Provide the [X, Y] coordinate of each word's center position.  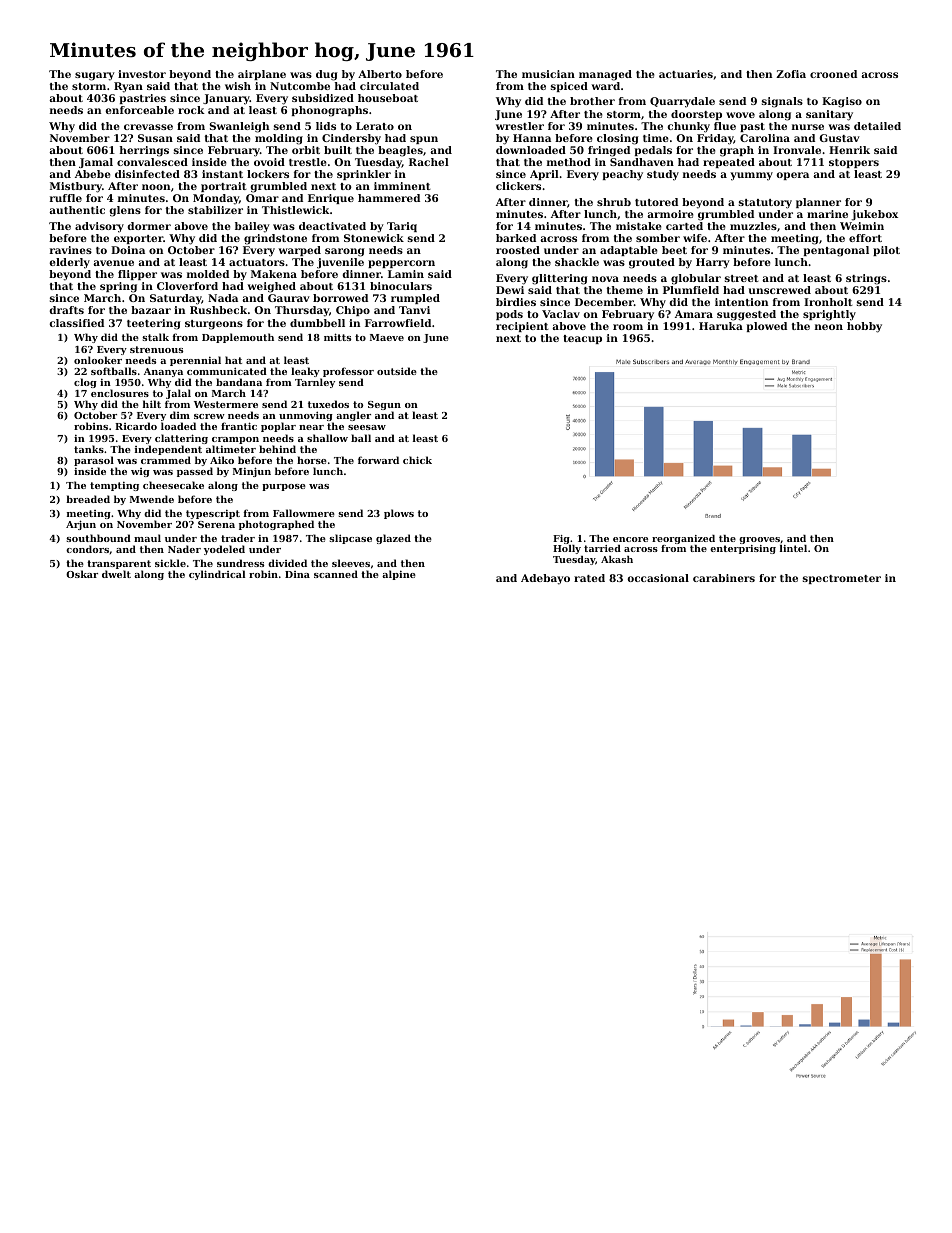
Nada [223, 298]
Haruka [721, 326]
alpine [399, 575]
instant [222, 174]
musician [548, 74]
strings [866, 279]
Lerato [375, 126]
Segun [384, 406]
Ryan [128, 87]
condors [87, 549]
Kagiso [842, 102]
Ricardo [136, 426]
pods [509, 315]
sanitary [829, 115]
